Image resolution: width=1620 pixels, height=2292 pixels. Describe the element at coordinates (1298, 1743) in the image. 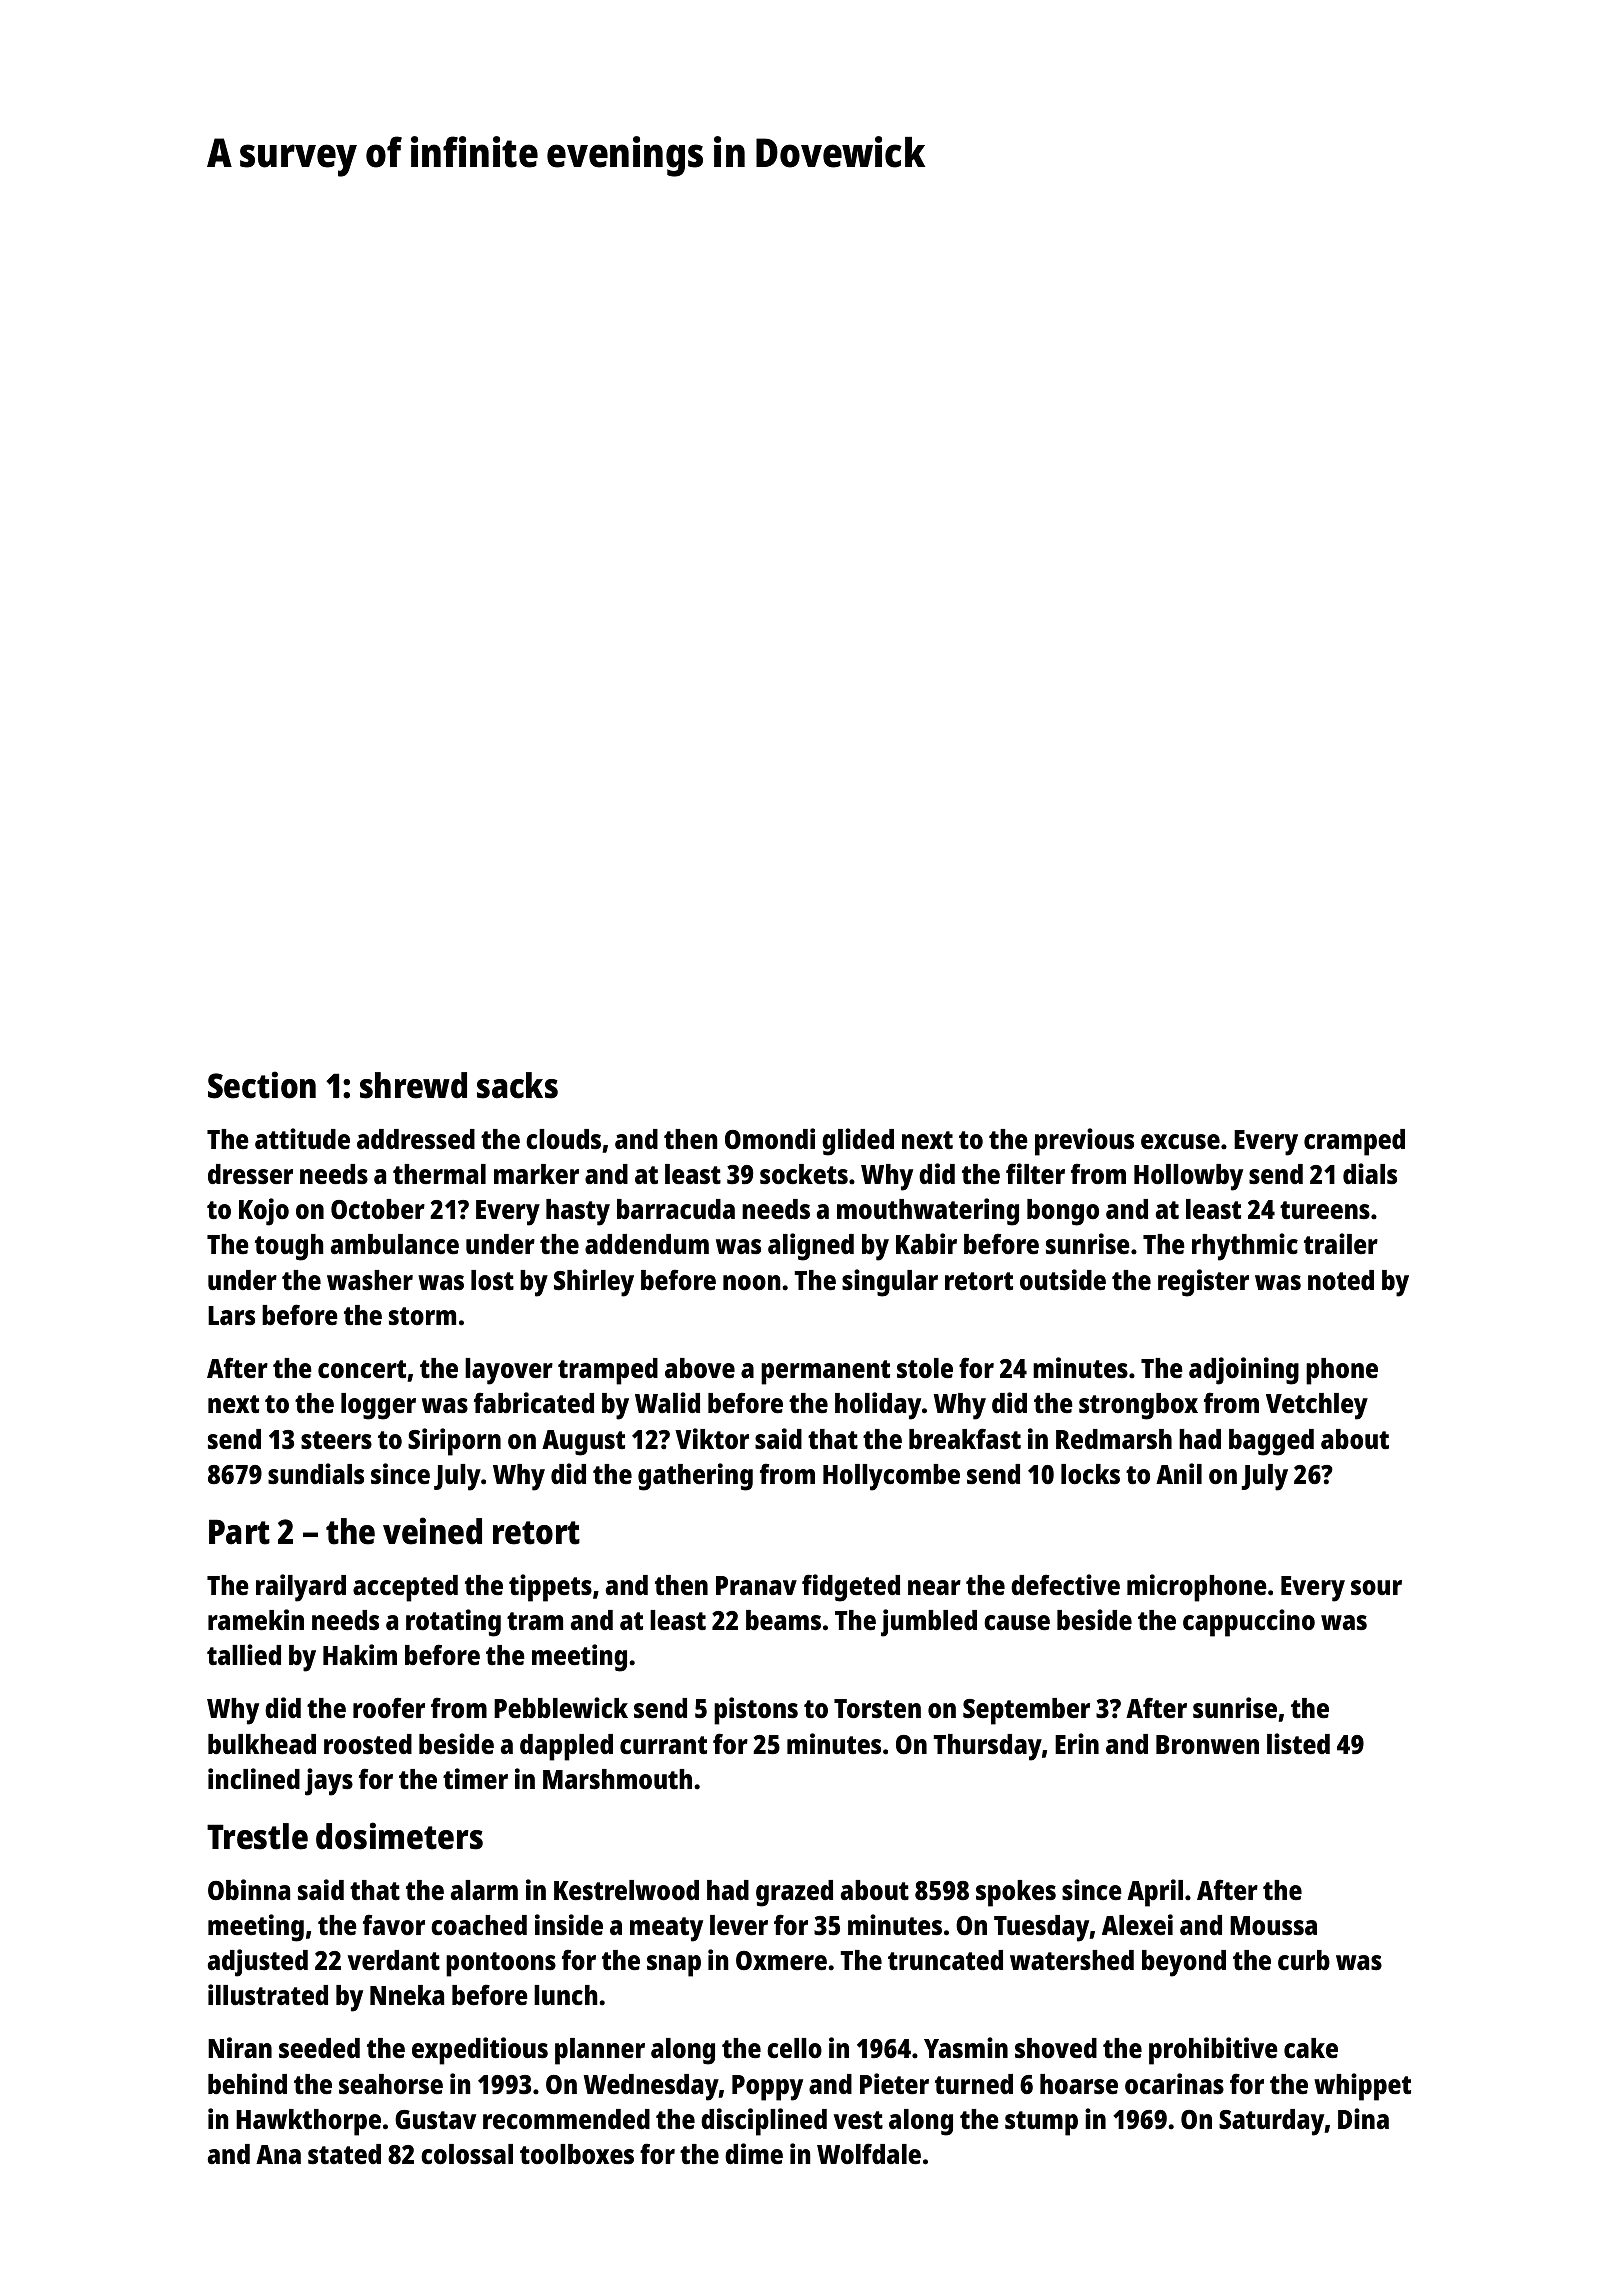

I see `listed` at that location.
